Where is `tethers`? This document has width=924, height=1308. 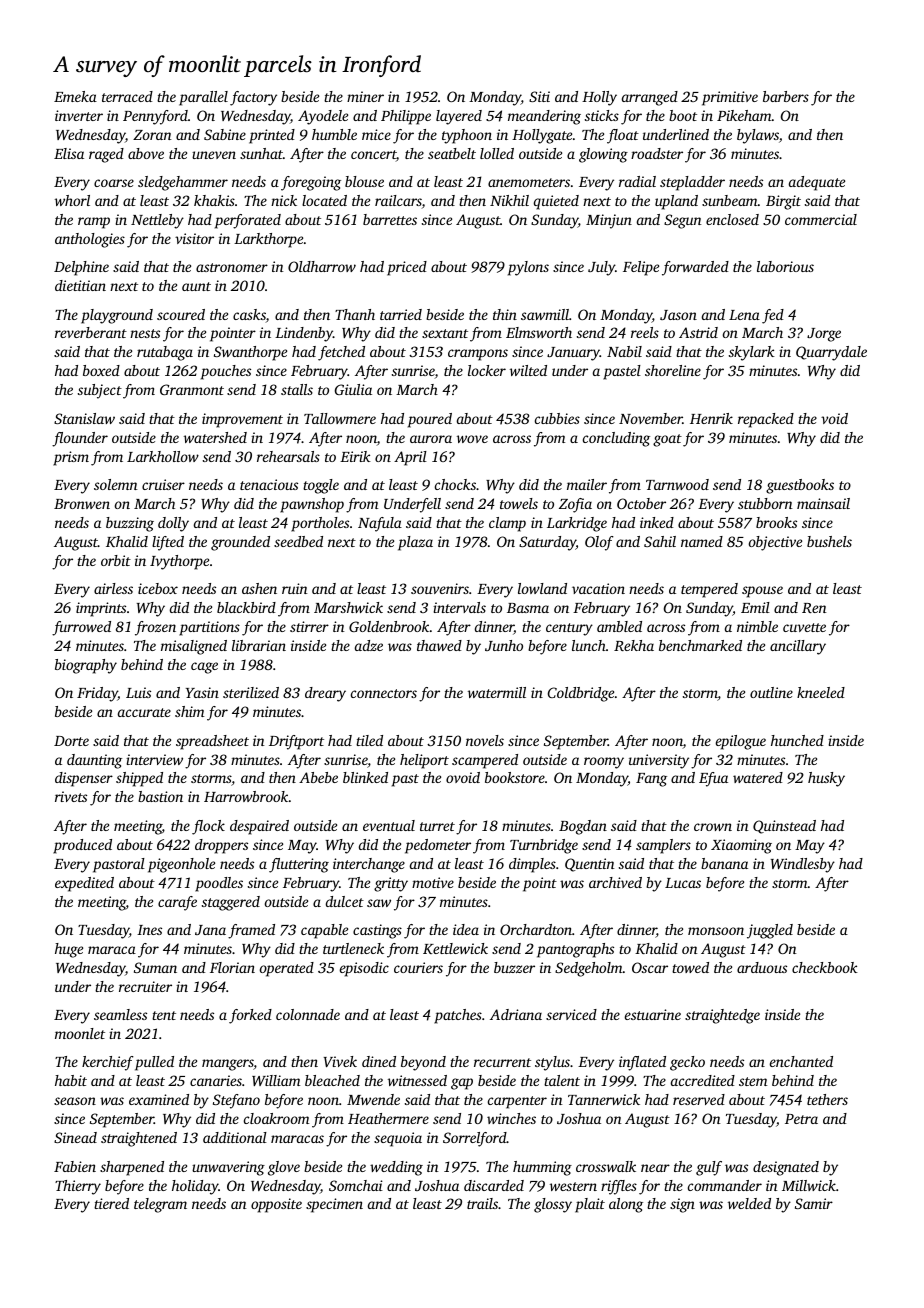 tethers is located at coordinates (827, 1099).
